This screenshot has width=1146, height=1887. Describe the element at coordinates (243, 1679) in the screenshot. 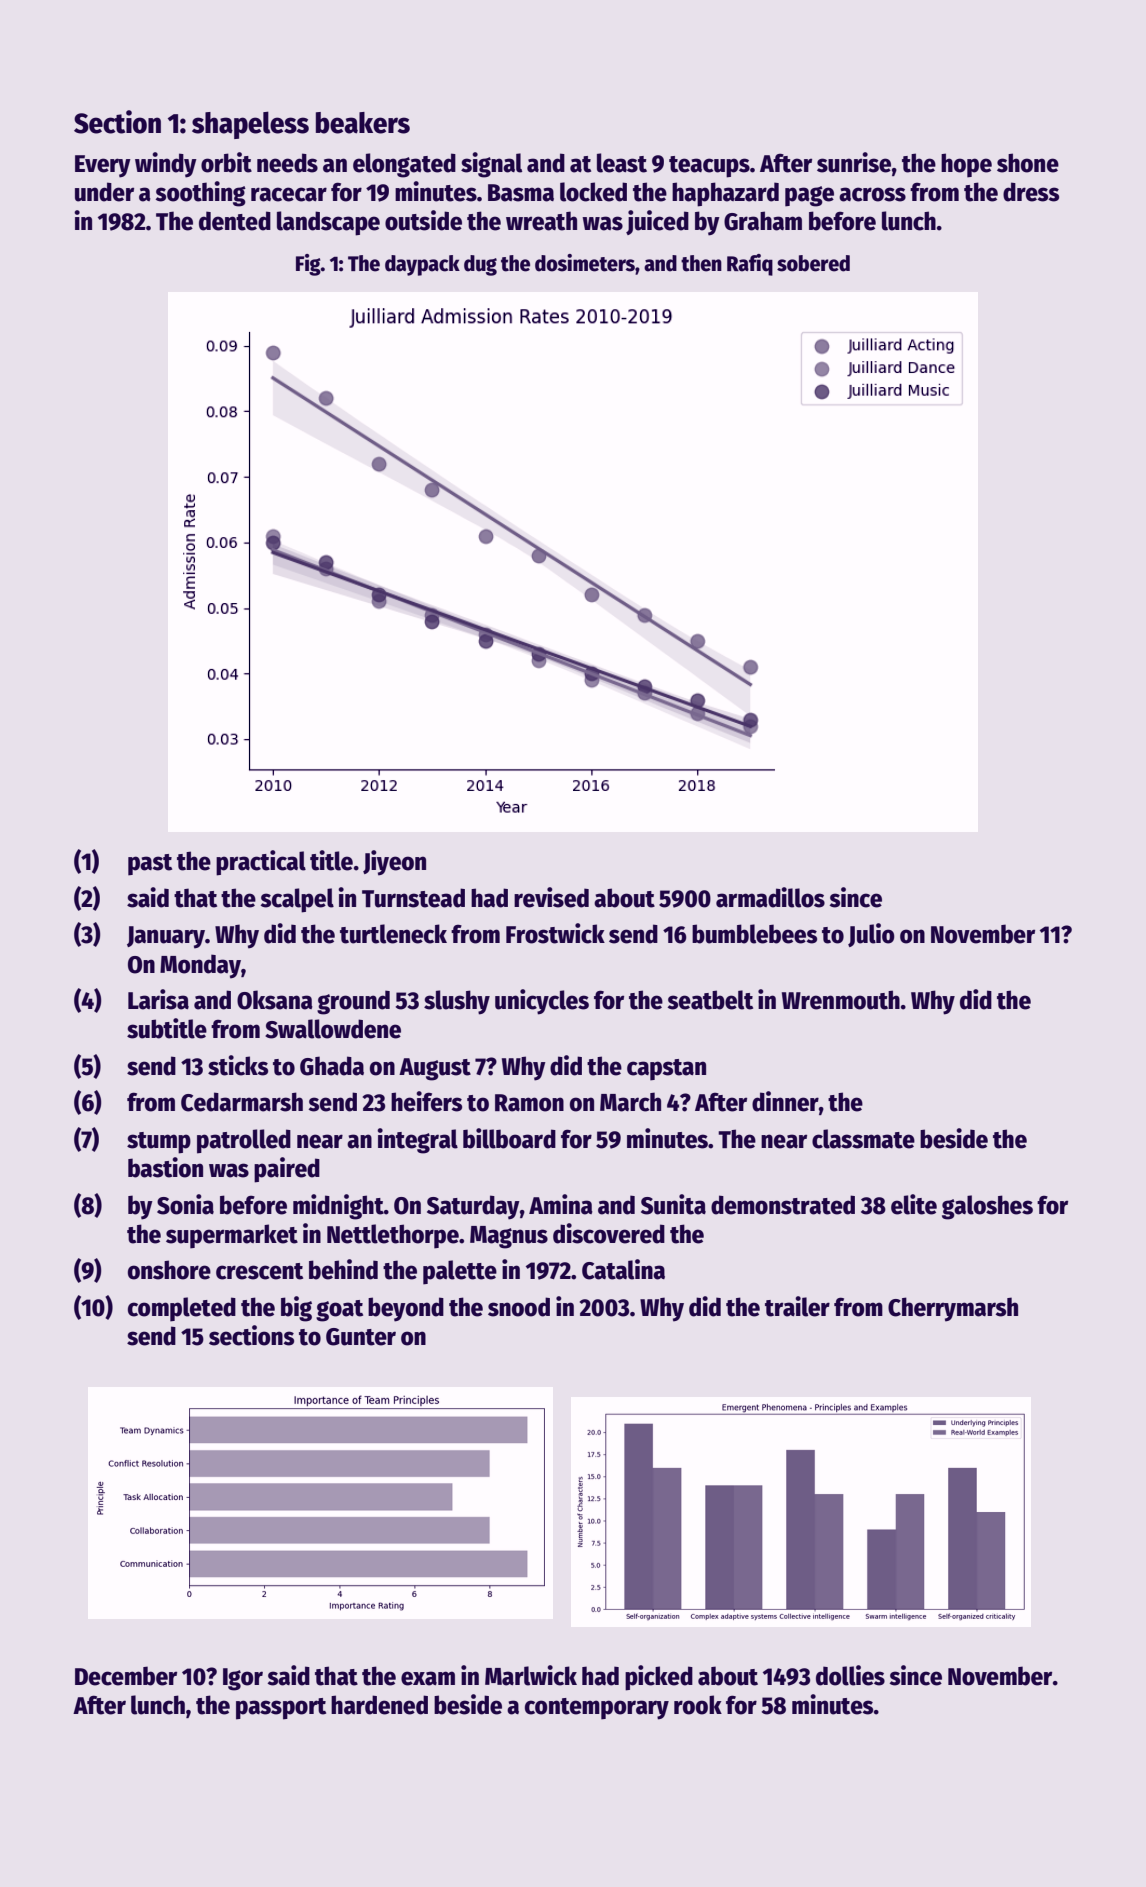

I see `Igor` at that location.
